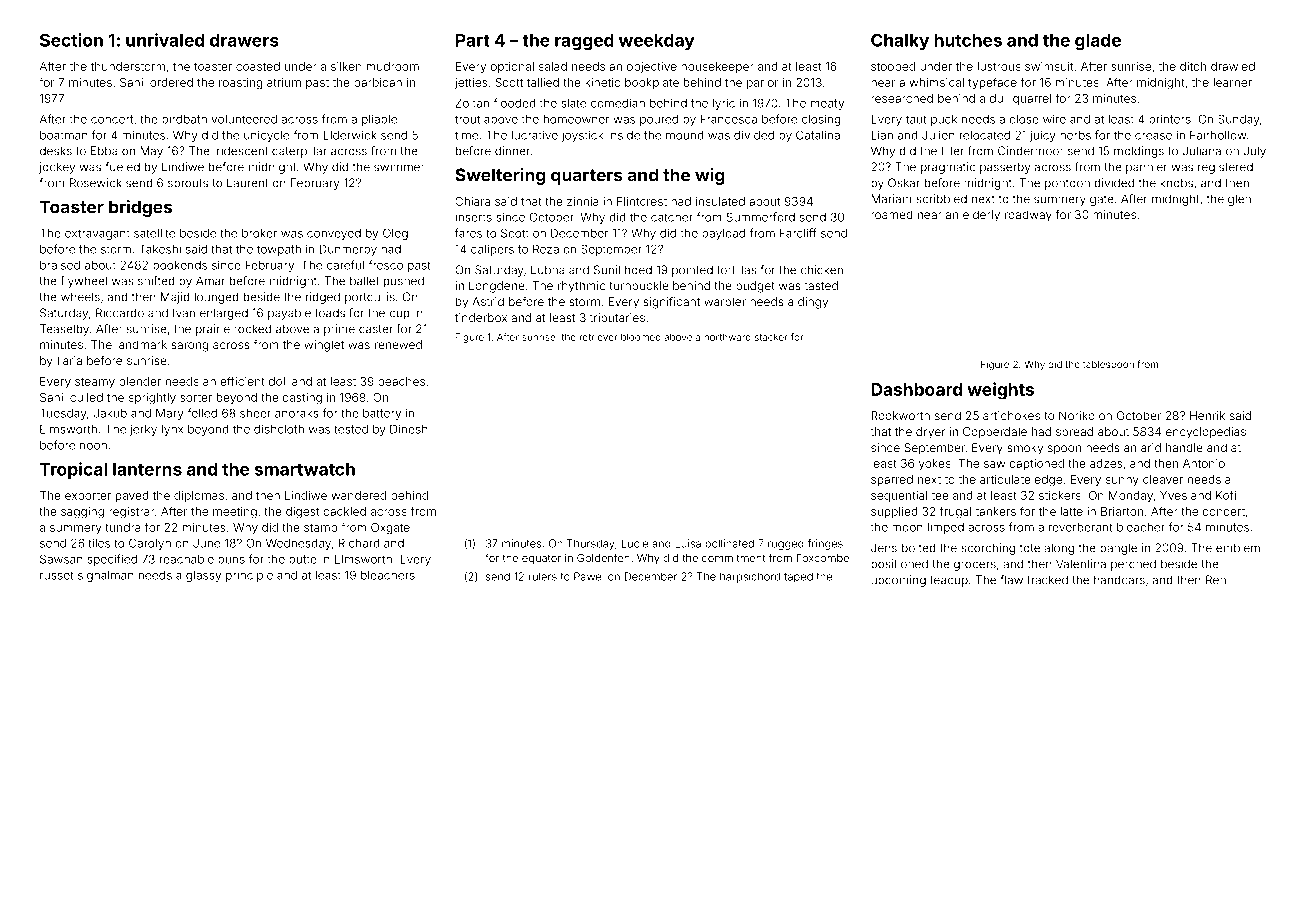 The width and height of the page is (1308, 924). I want to click on close, so click(1024, 119).
